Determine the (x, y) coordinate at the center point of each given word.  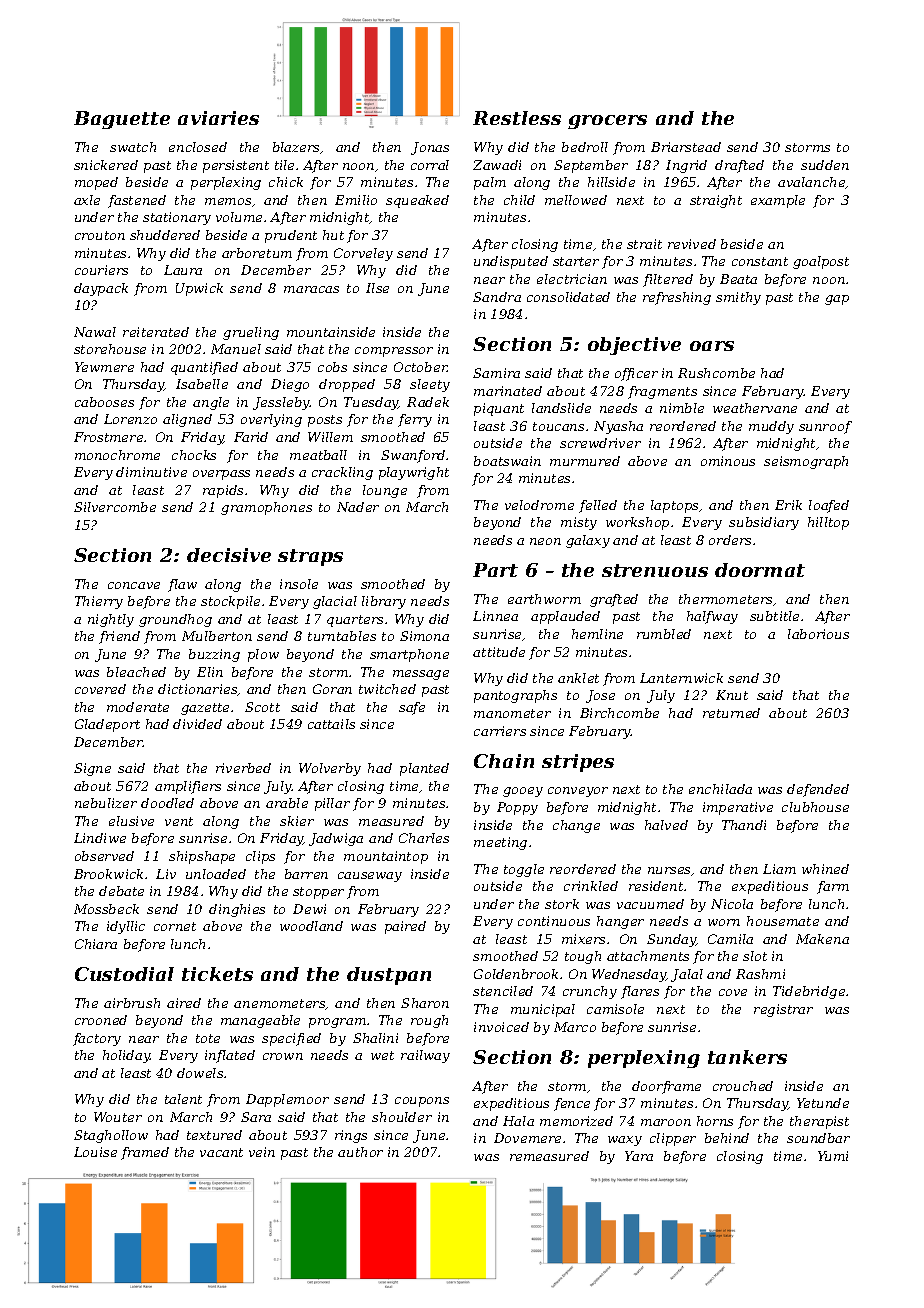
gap (837, 300)
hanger (620, 922)
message (421, 675)
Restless (517, 118)
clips (260, 857)
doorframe (666, 1087)
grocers (607, 122)
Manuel (236, 349)
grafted (614, 600)
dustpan (389, 976)
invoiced (501, 1027)
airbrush (132, 1003)
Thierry (99, 602)
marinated (508, 391)
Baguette (122, 120)
